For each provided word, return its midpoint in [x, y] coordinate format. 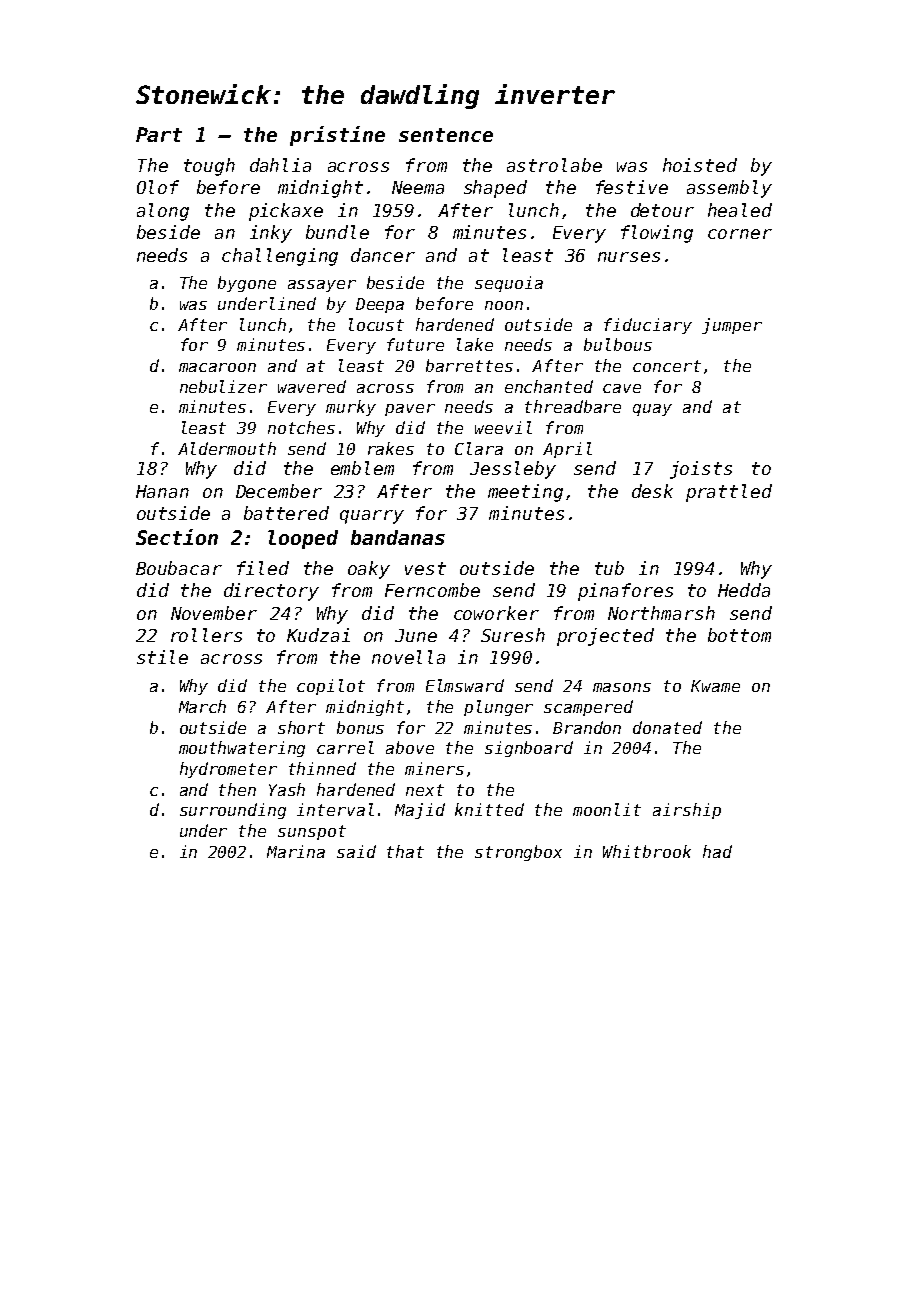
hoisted [700, 165]
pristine [337, 136]
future [415, 344]
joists [701, 470]
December [279, 491]
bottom [739, 635]
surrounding [233, 811]
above [410, 747]
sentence [446, 135]
